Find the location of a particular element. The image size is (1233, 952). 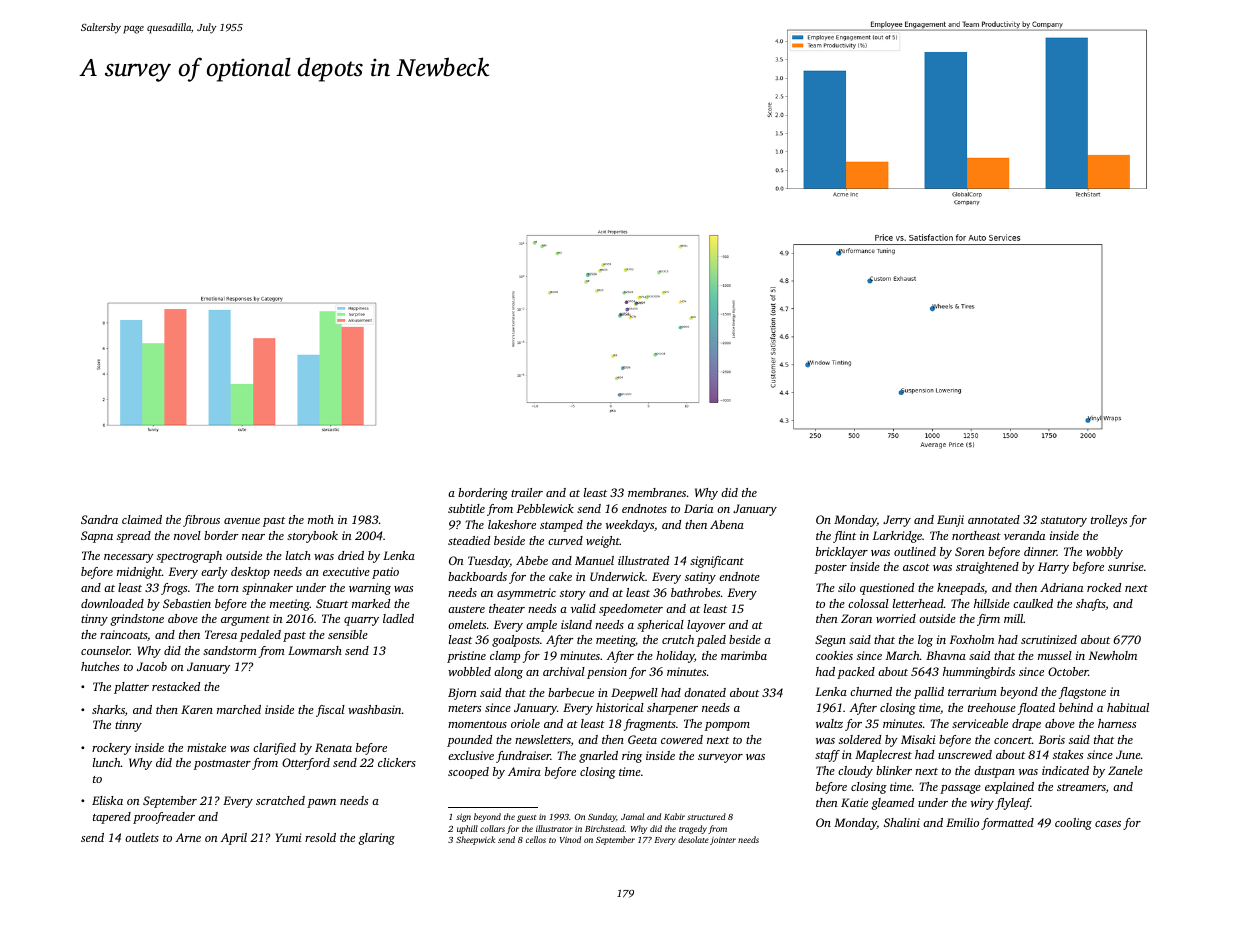

sharpener is located at coordinates (672, 709).
